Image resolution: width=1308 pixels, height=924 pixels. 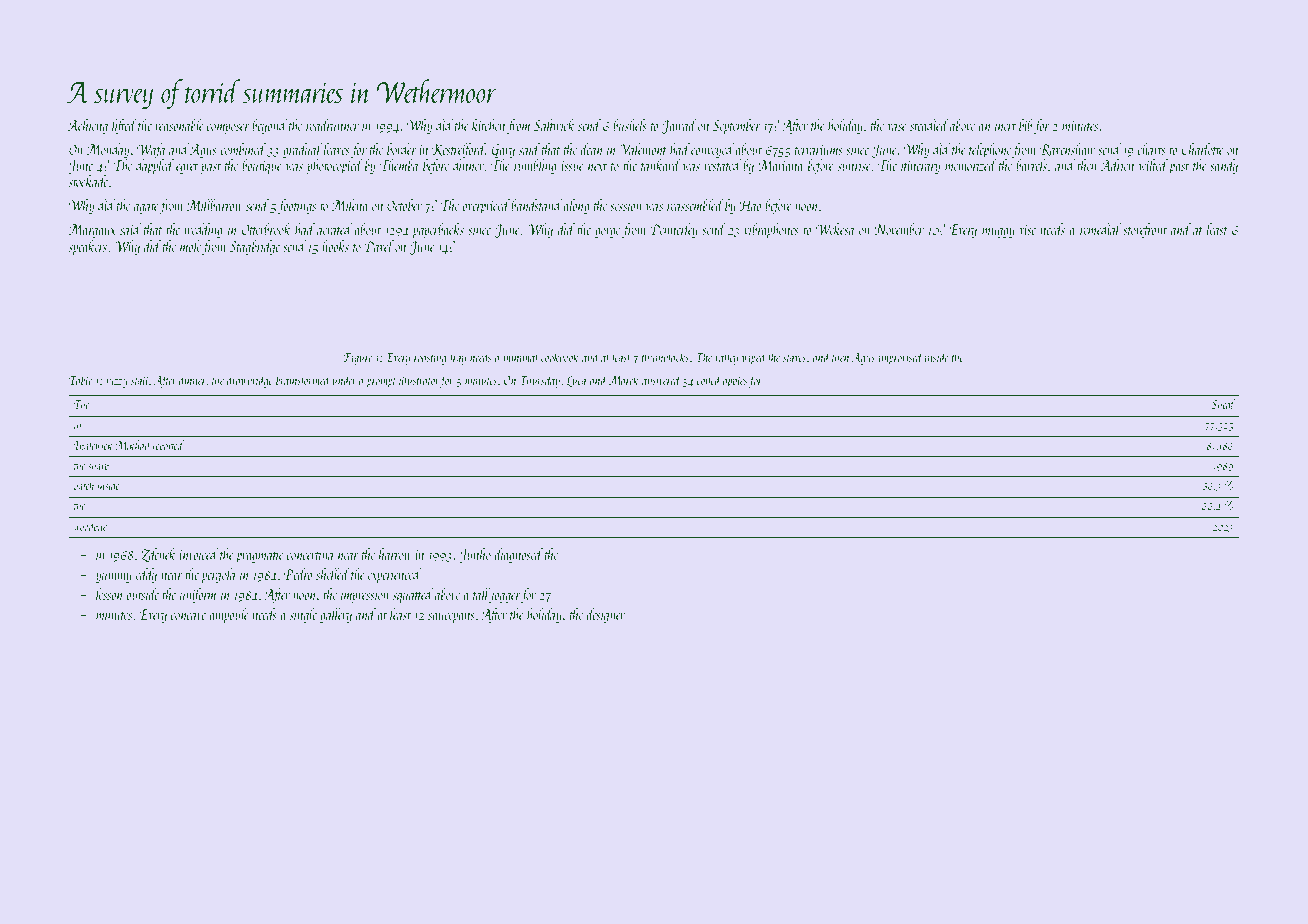 What do you see at coordinates (1224, 405) in the screenshot?
I see `Sheaf` at bounding box center [1224, 405].
